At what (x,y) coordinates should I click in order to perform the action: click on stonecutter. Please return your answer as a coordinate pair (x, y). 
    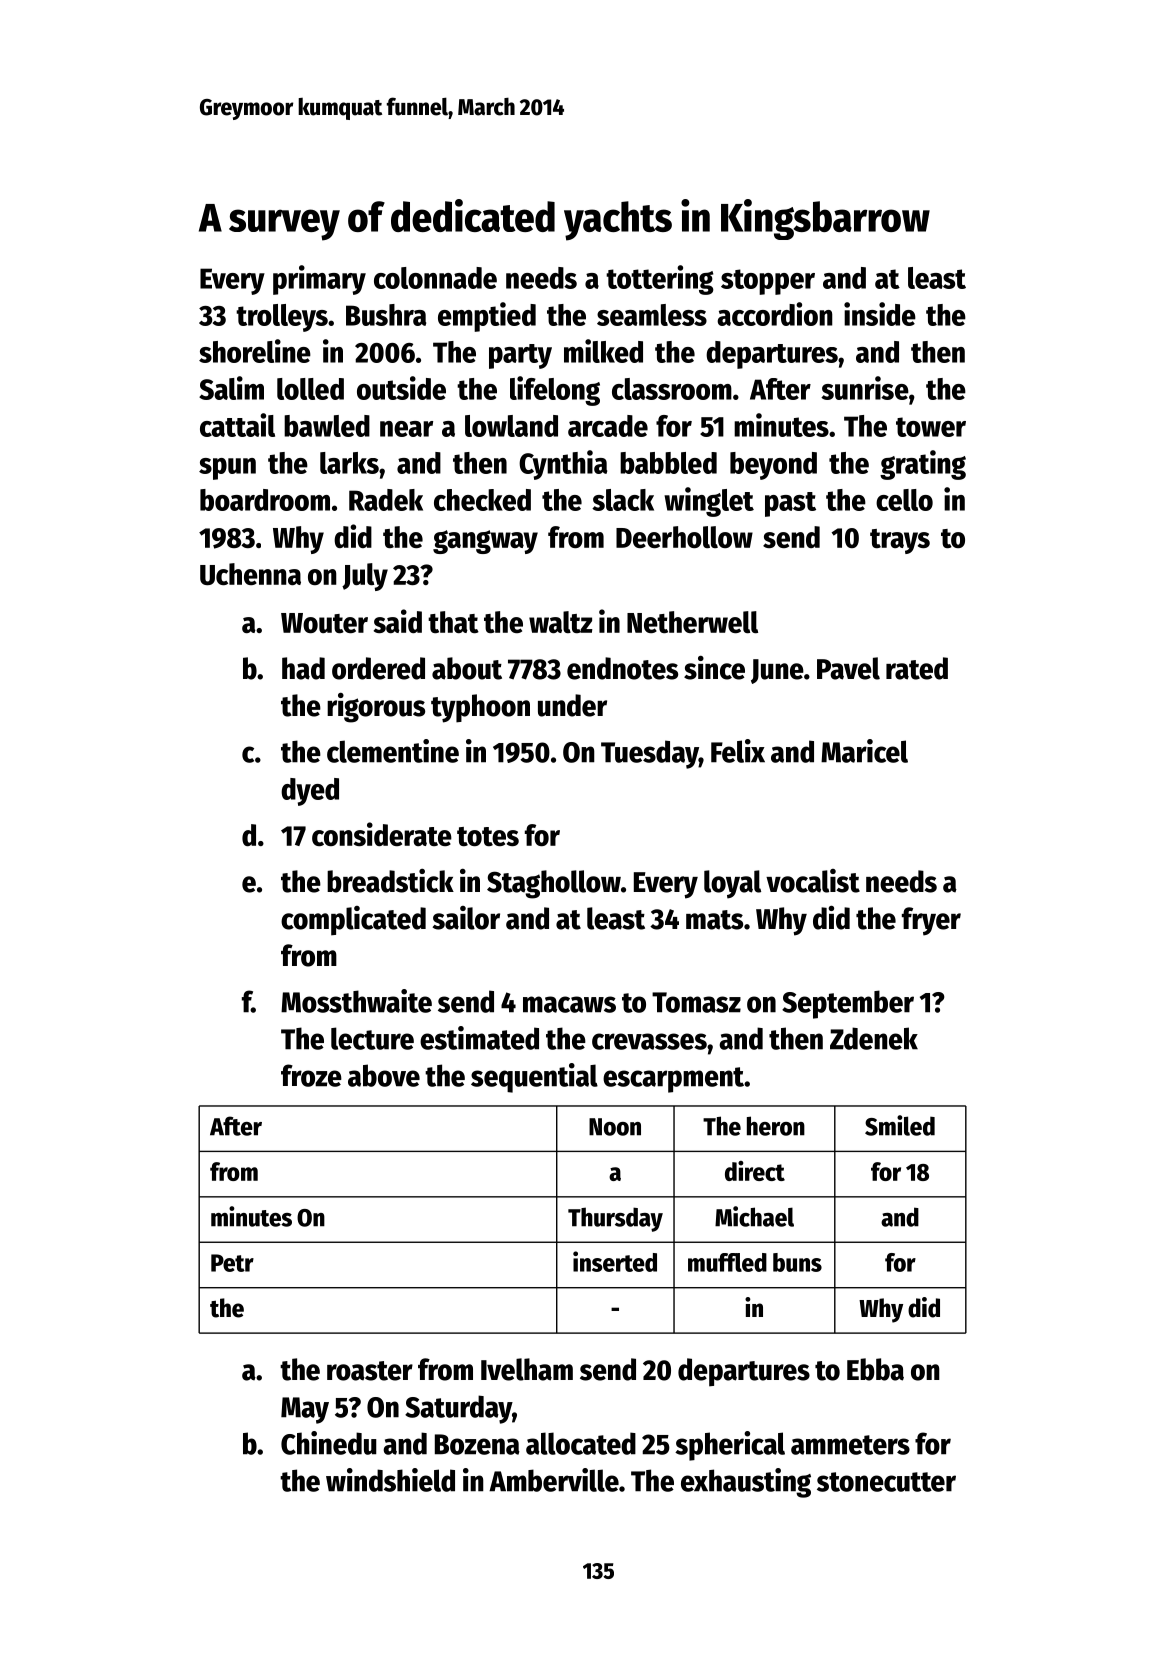
    Looking at the image, I should click on (886, 1482).
